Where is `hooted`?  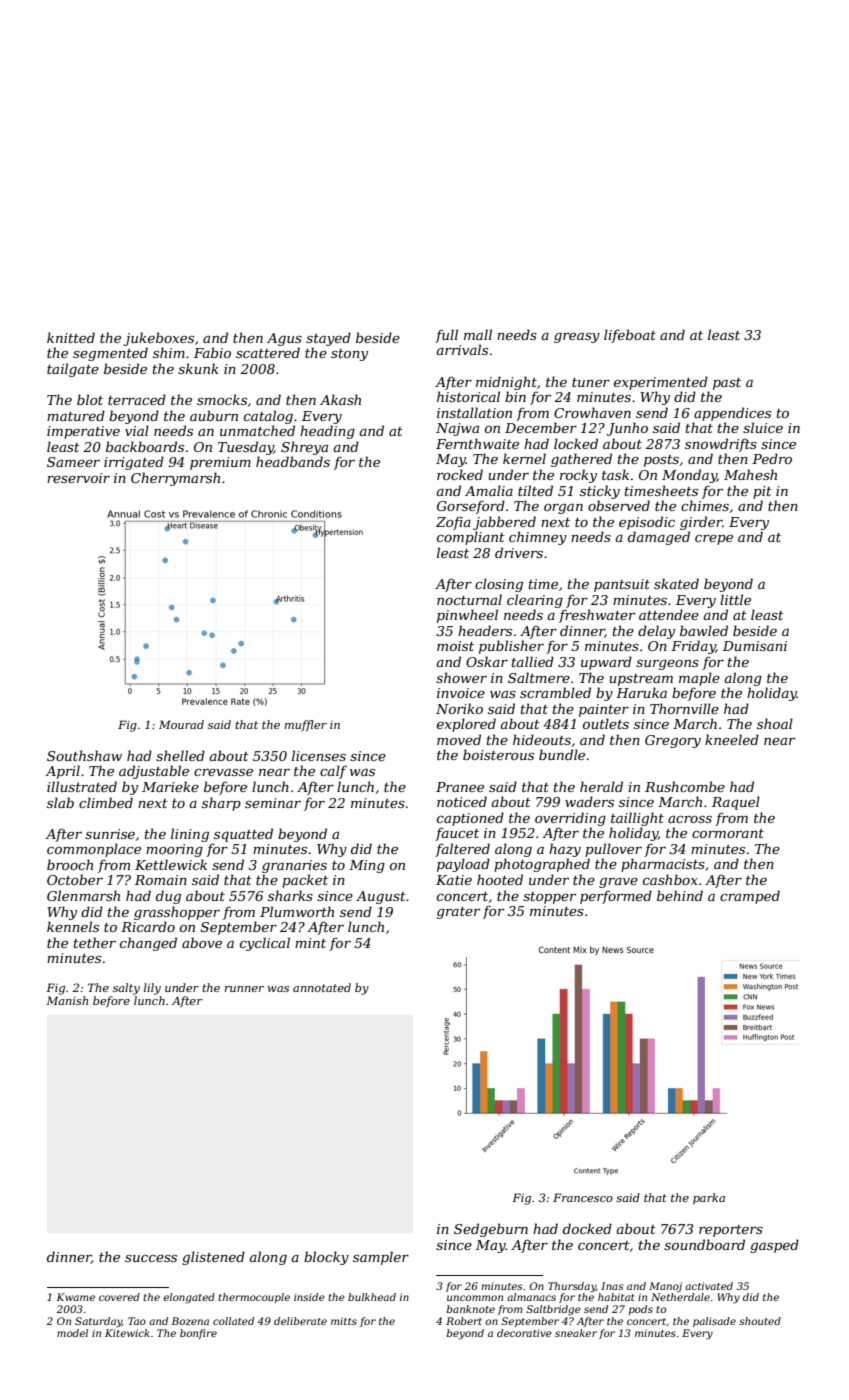 hooted is located at coordinates (500, 879).
